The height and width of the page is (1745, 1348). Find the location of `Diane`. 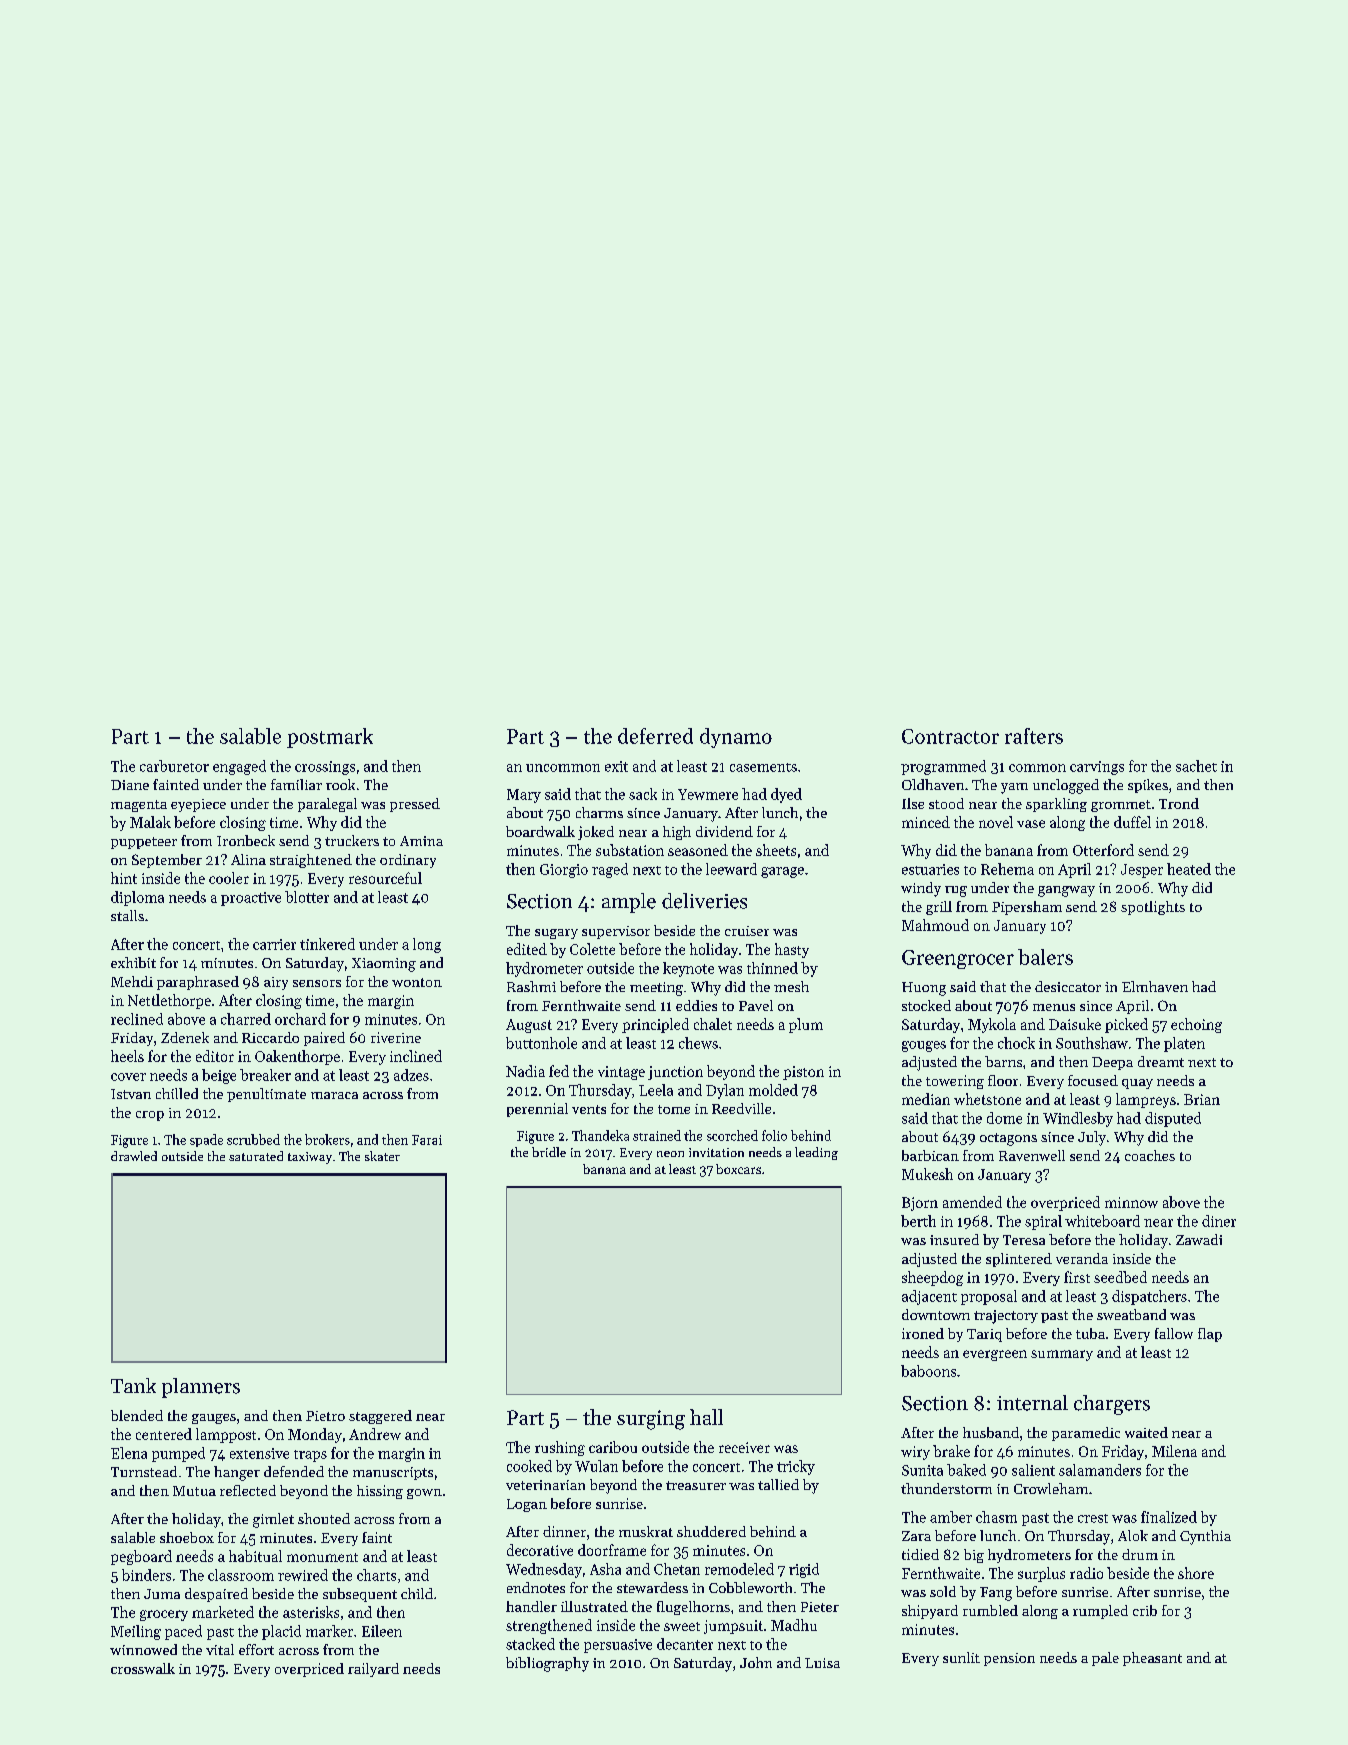

Diane is located at coordinates (130, 785).
